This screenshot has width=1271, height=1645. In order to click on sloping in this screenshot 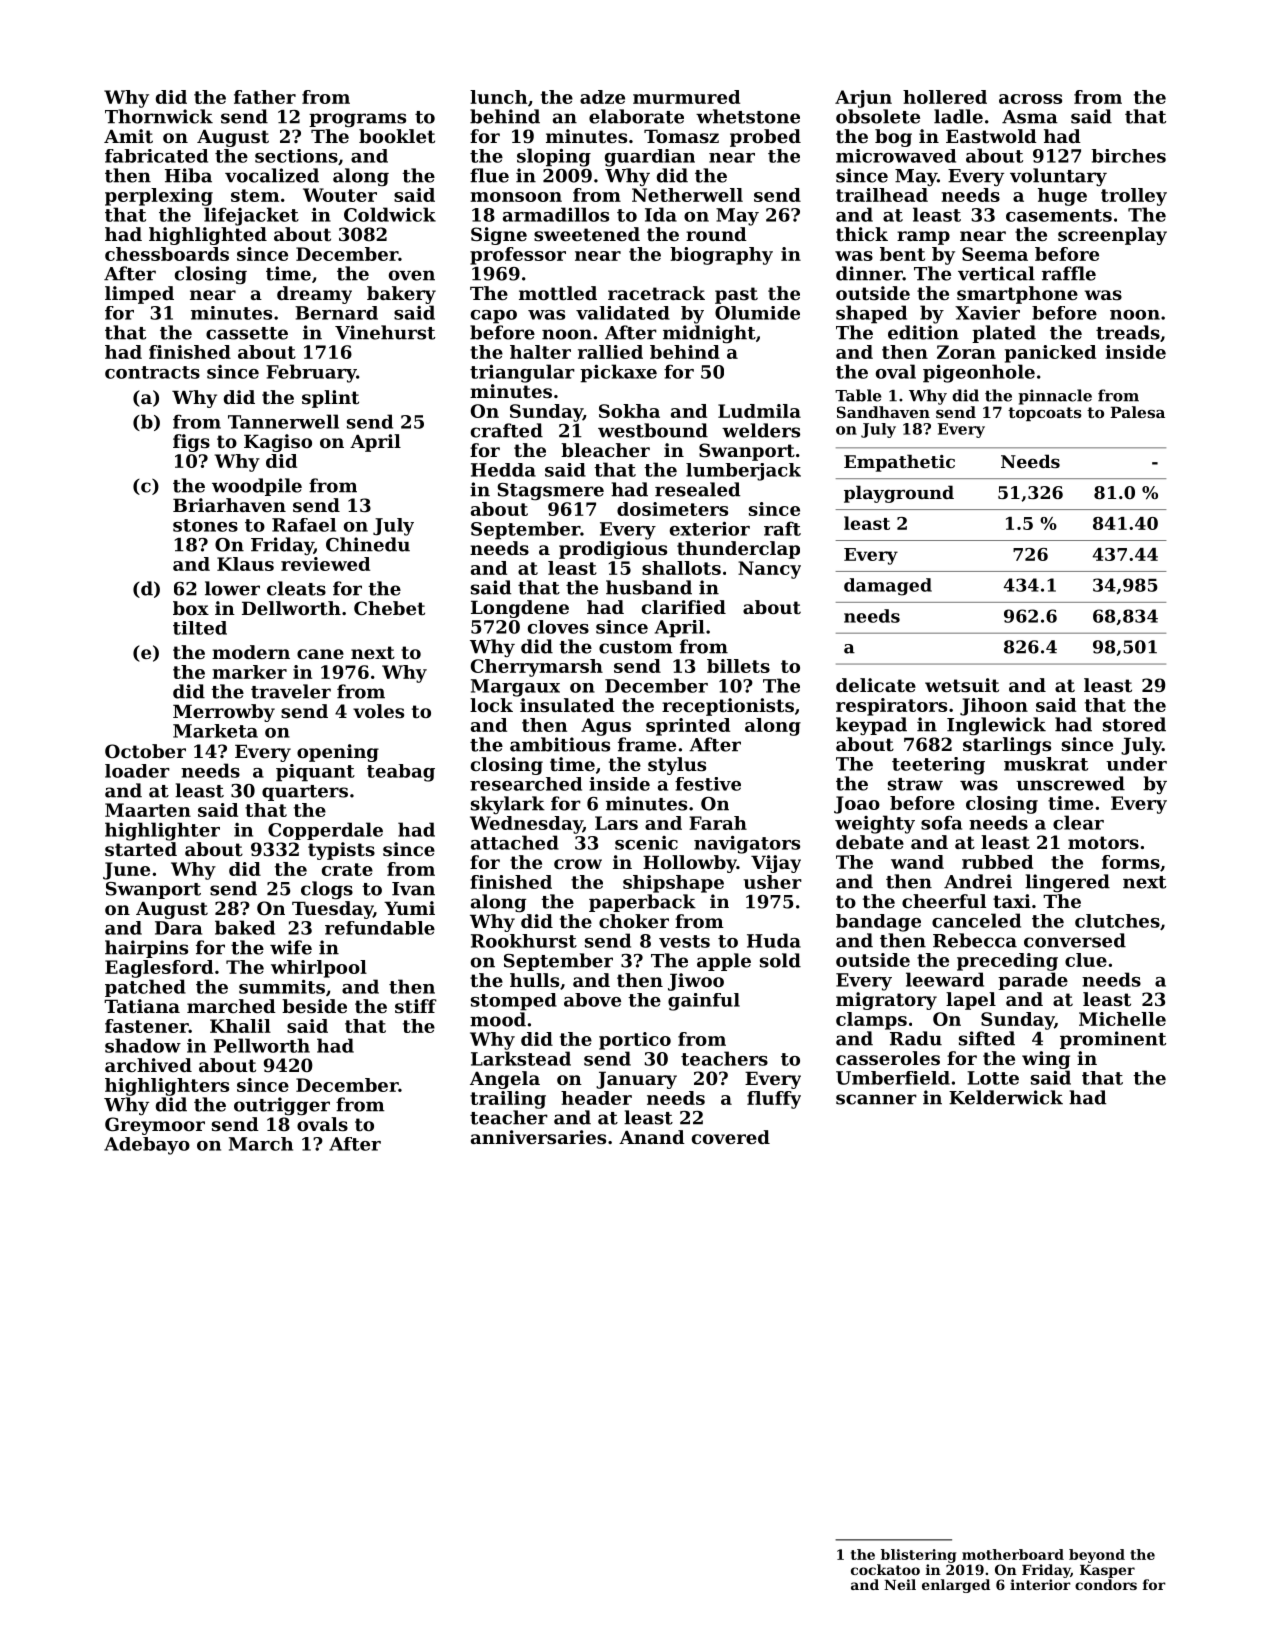, I will do `click(554, 157)`.
